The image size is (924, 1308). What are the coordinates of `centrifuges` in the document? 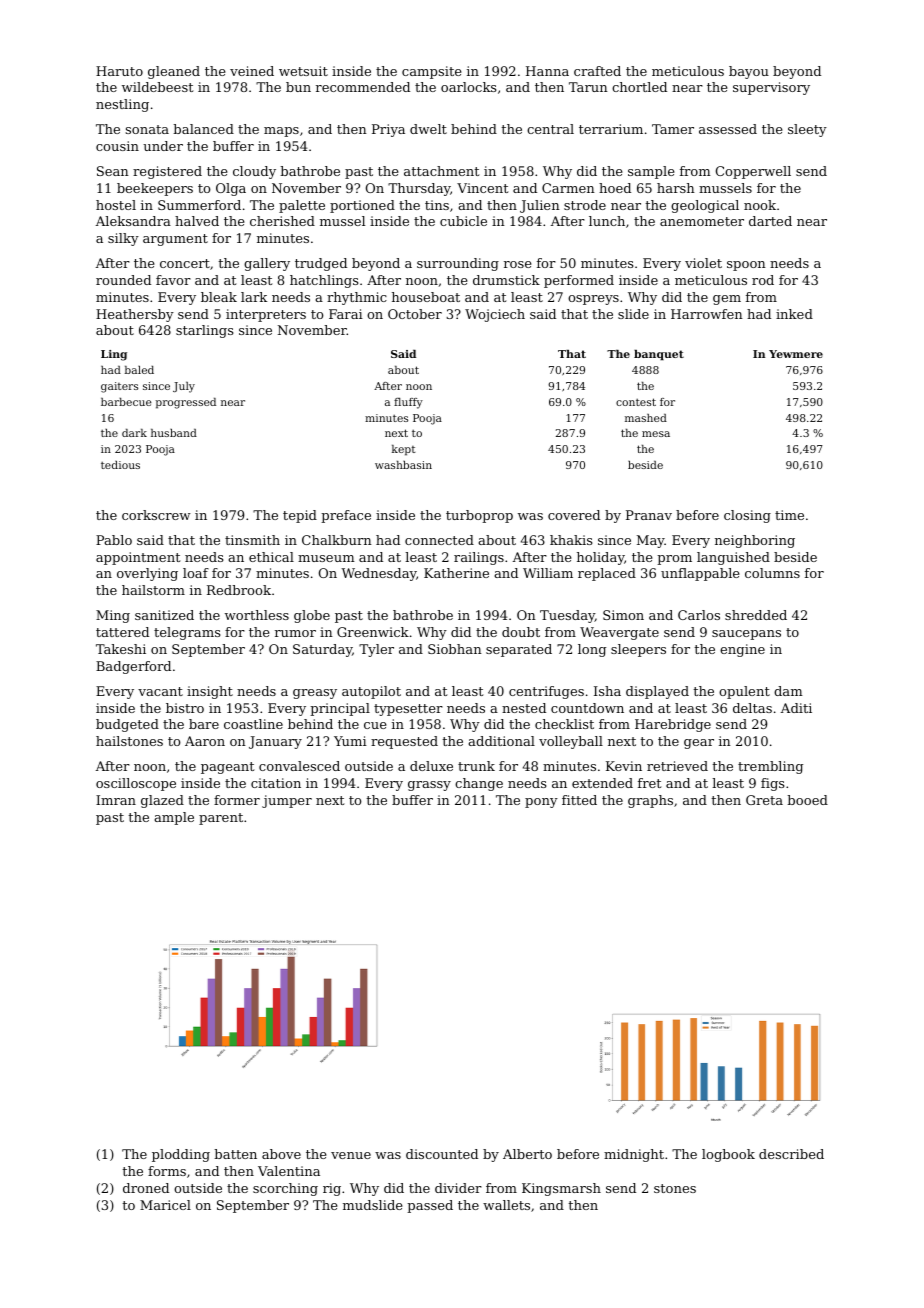 It's located at (546, 692).
